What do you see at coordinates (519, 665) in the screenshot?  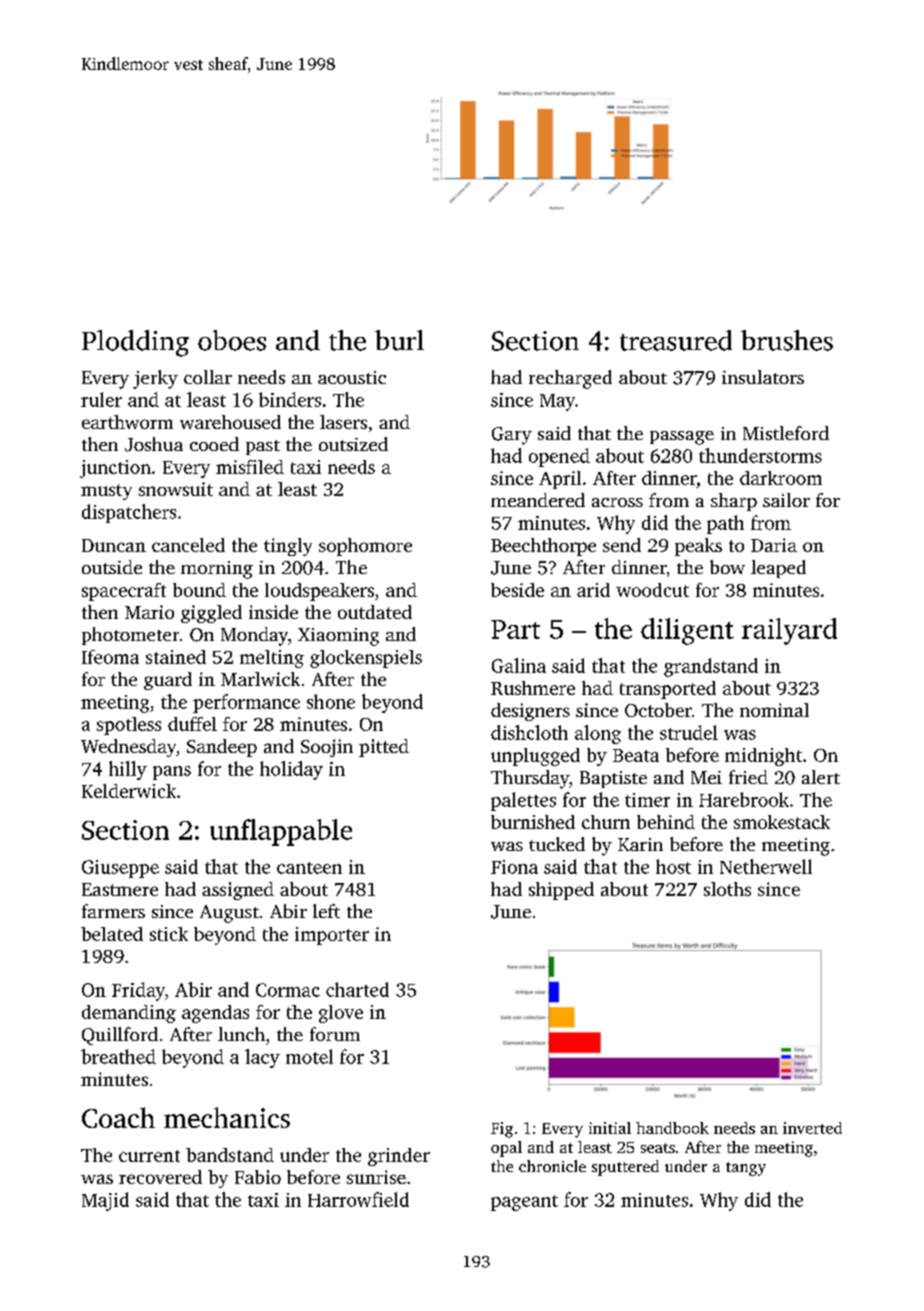 I see `Galina` at bounding box center [519, 665].
